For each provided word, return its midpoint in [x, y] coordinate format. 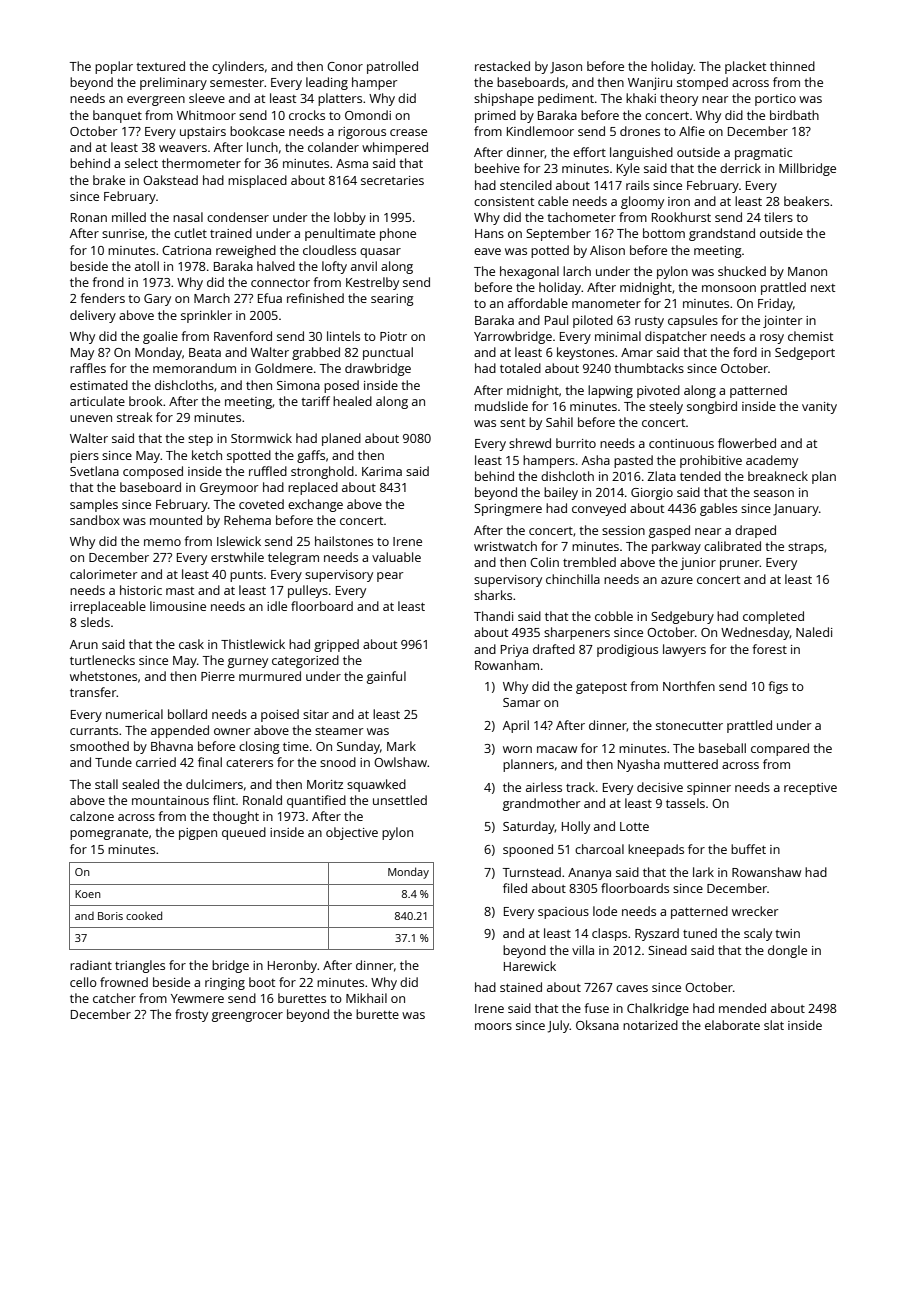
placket [745, 67]
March [212, 298]
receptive [810, 789]
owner [232, 731]
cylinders [238, 67]
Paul [556, 320]
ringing [225, 984]
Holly [576, 827]
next [823, 288]
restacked [502, 66]
